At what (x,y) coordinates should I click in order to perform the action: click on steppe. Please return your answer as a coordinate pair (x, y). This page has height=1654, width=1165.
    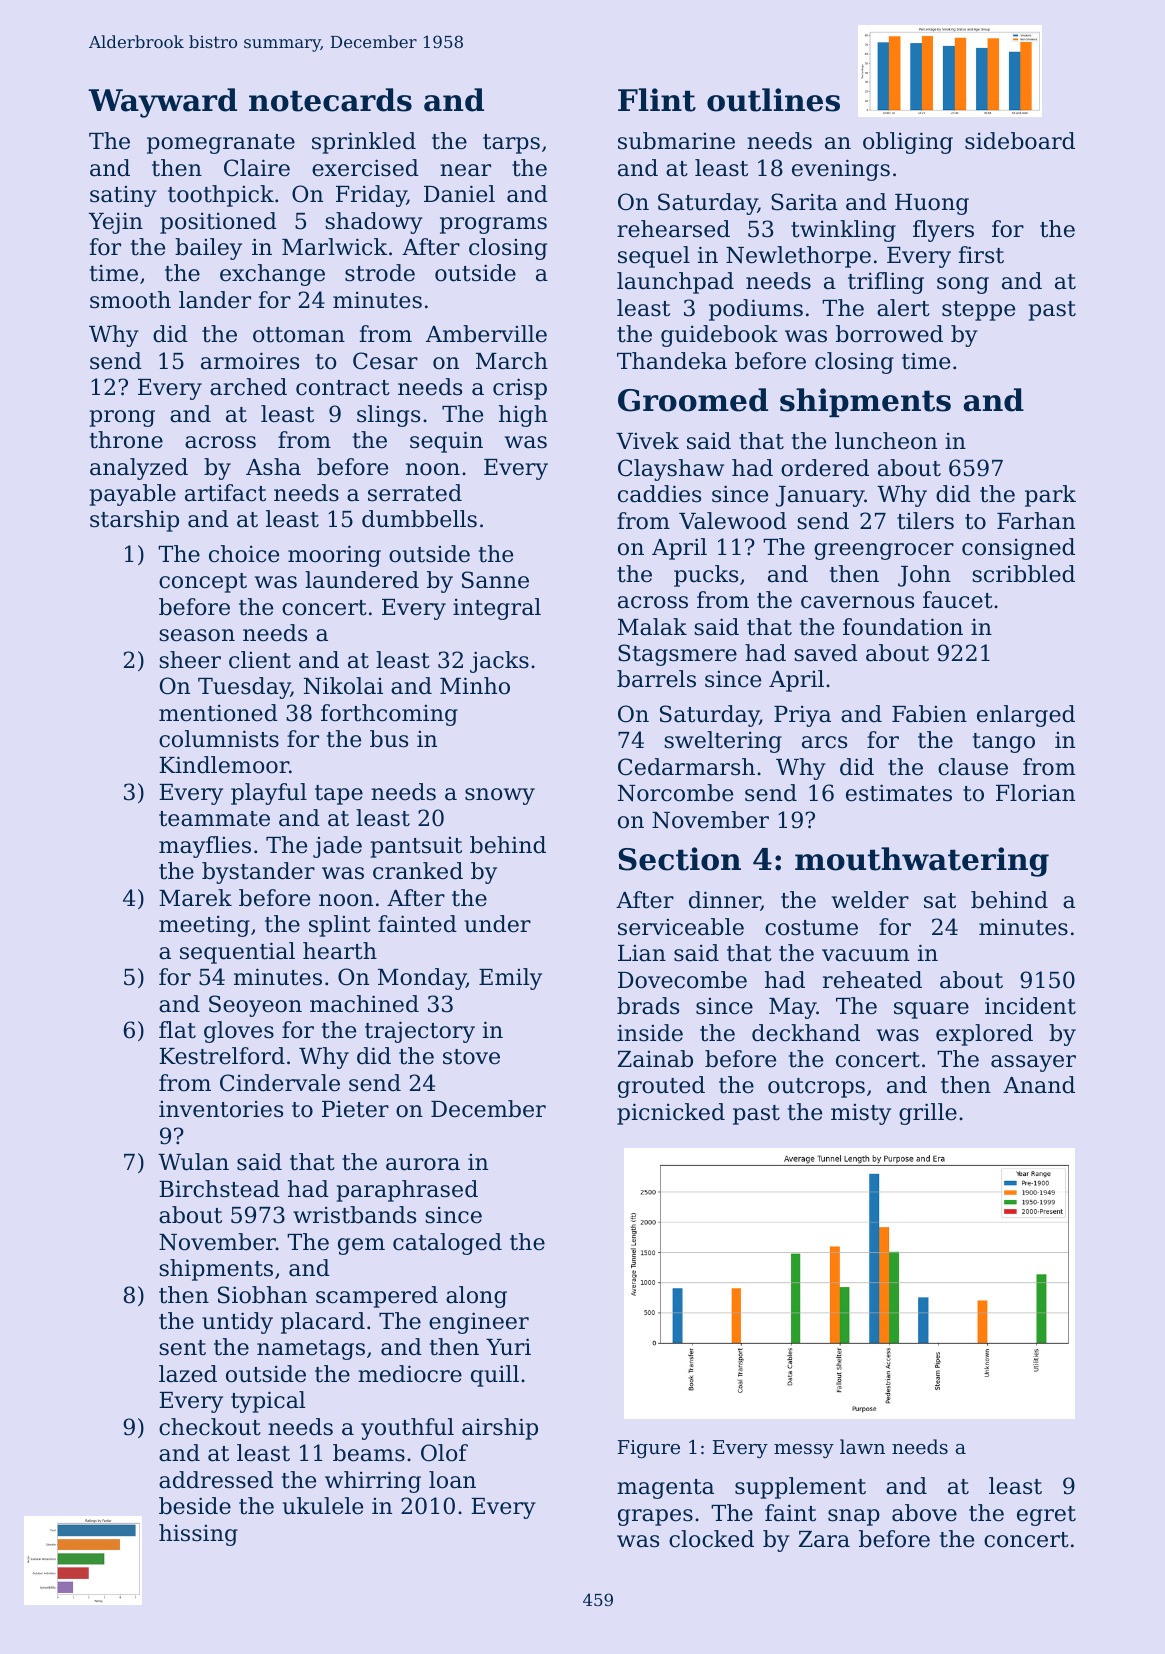
    Looking at the image, I should click on (978, 311).
